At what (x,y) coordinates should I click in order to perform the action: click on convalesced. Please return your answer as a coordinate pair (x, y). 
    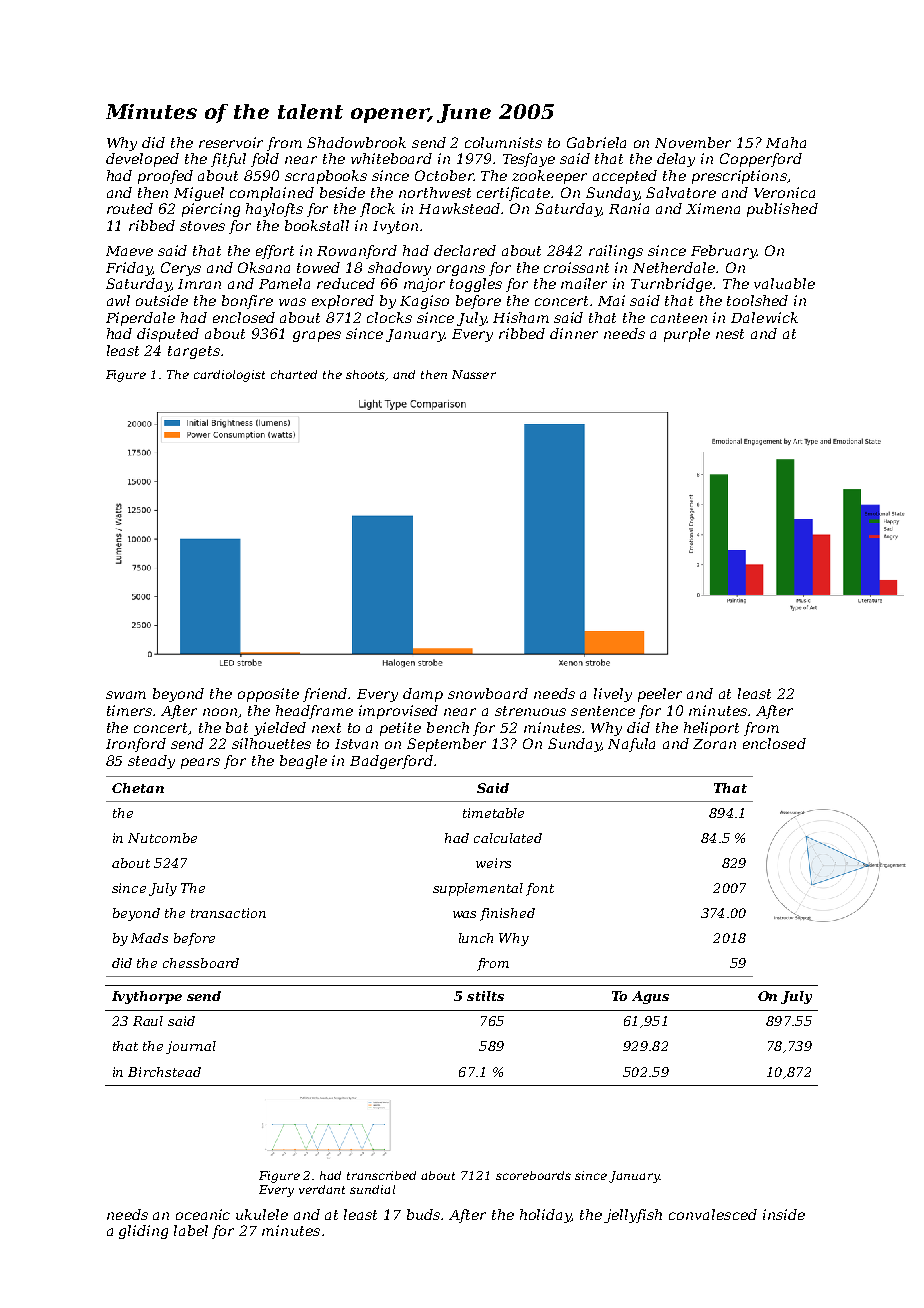
    Looking at the image, I should click on (713, 1214).
